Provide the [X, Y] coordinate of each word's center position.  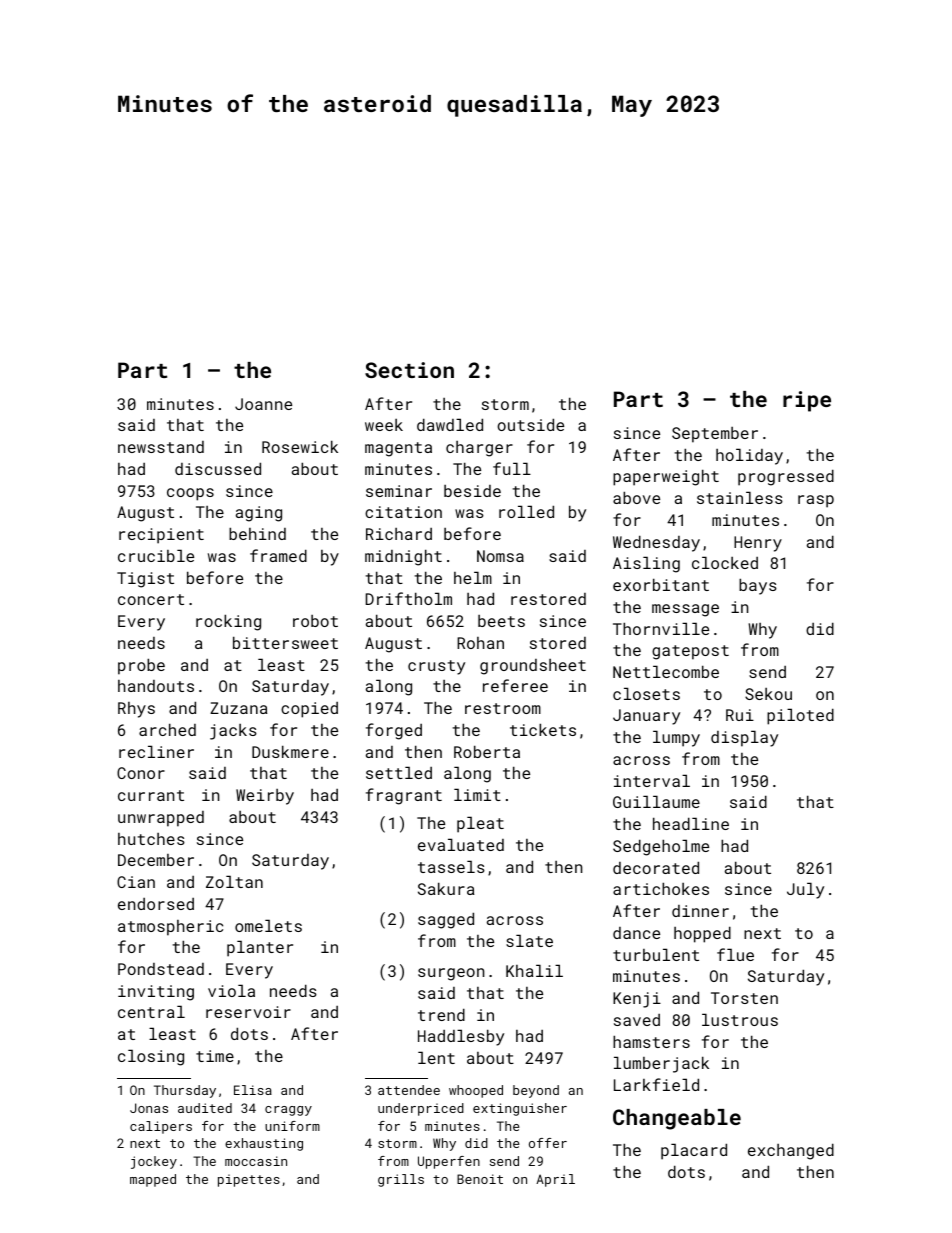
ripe [807, 401]
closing [151, 1057]
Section [409, 370]
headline [691, 823]
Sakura [446, 888]
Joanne [263, 404]
